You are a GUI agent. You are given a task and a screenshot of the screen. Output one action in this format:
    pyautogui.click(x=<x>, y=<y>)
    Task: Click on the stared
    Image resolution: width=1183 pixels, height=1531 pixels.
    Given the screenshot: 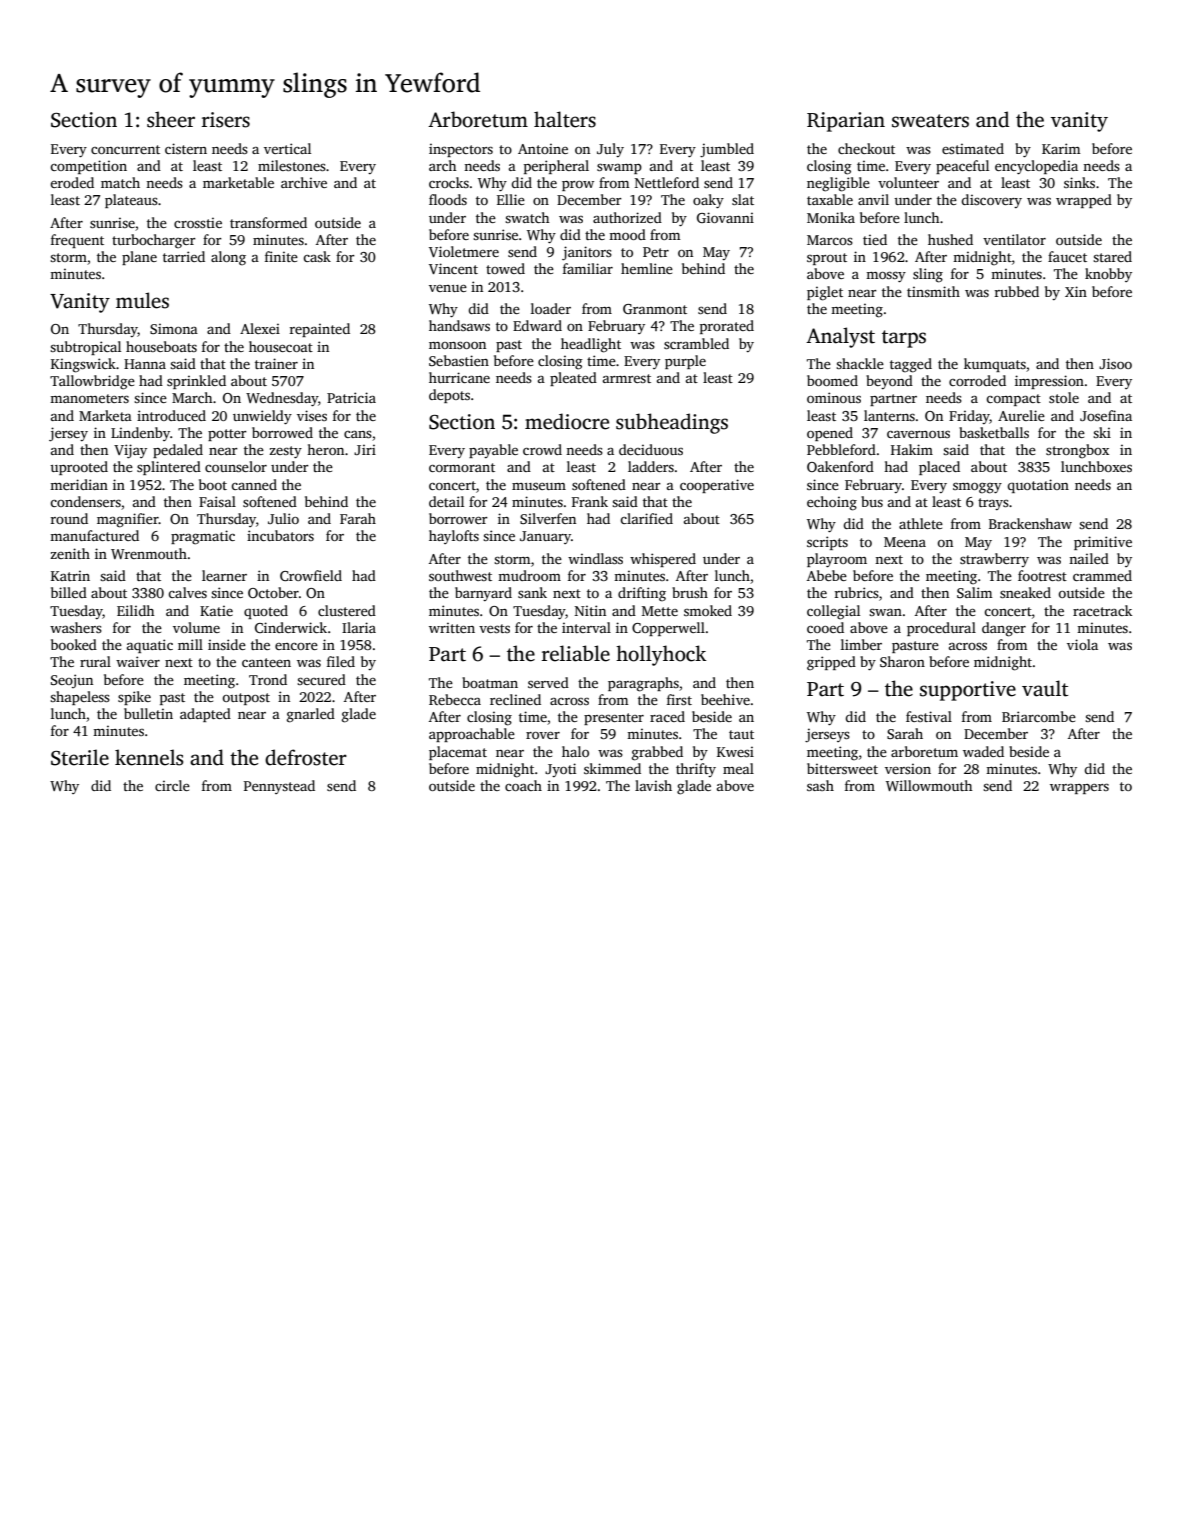 What is the action you would take?
    pyautogui.click(x=1112, y=256)
